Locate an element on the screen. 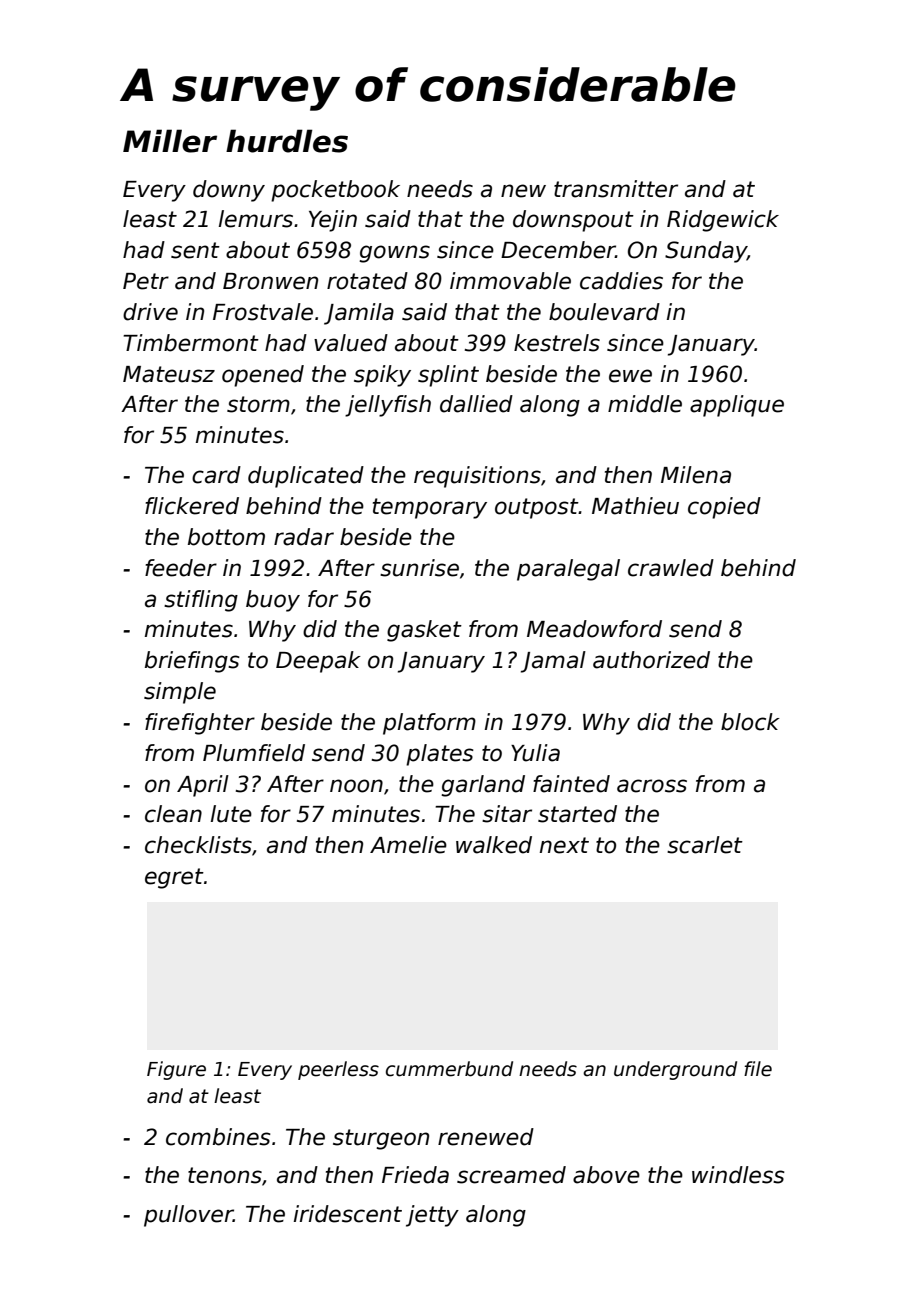 This screenshot has width=924, height=1311. iridescent is located at coordinates (348, 1214).
